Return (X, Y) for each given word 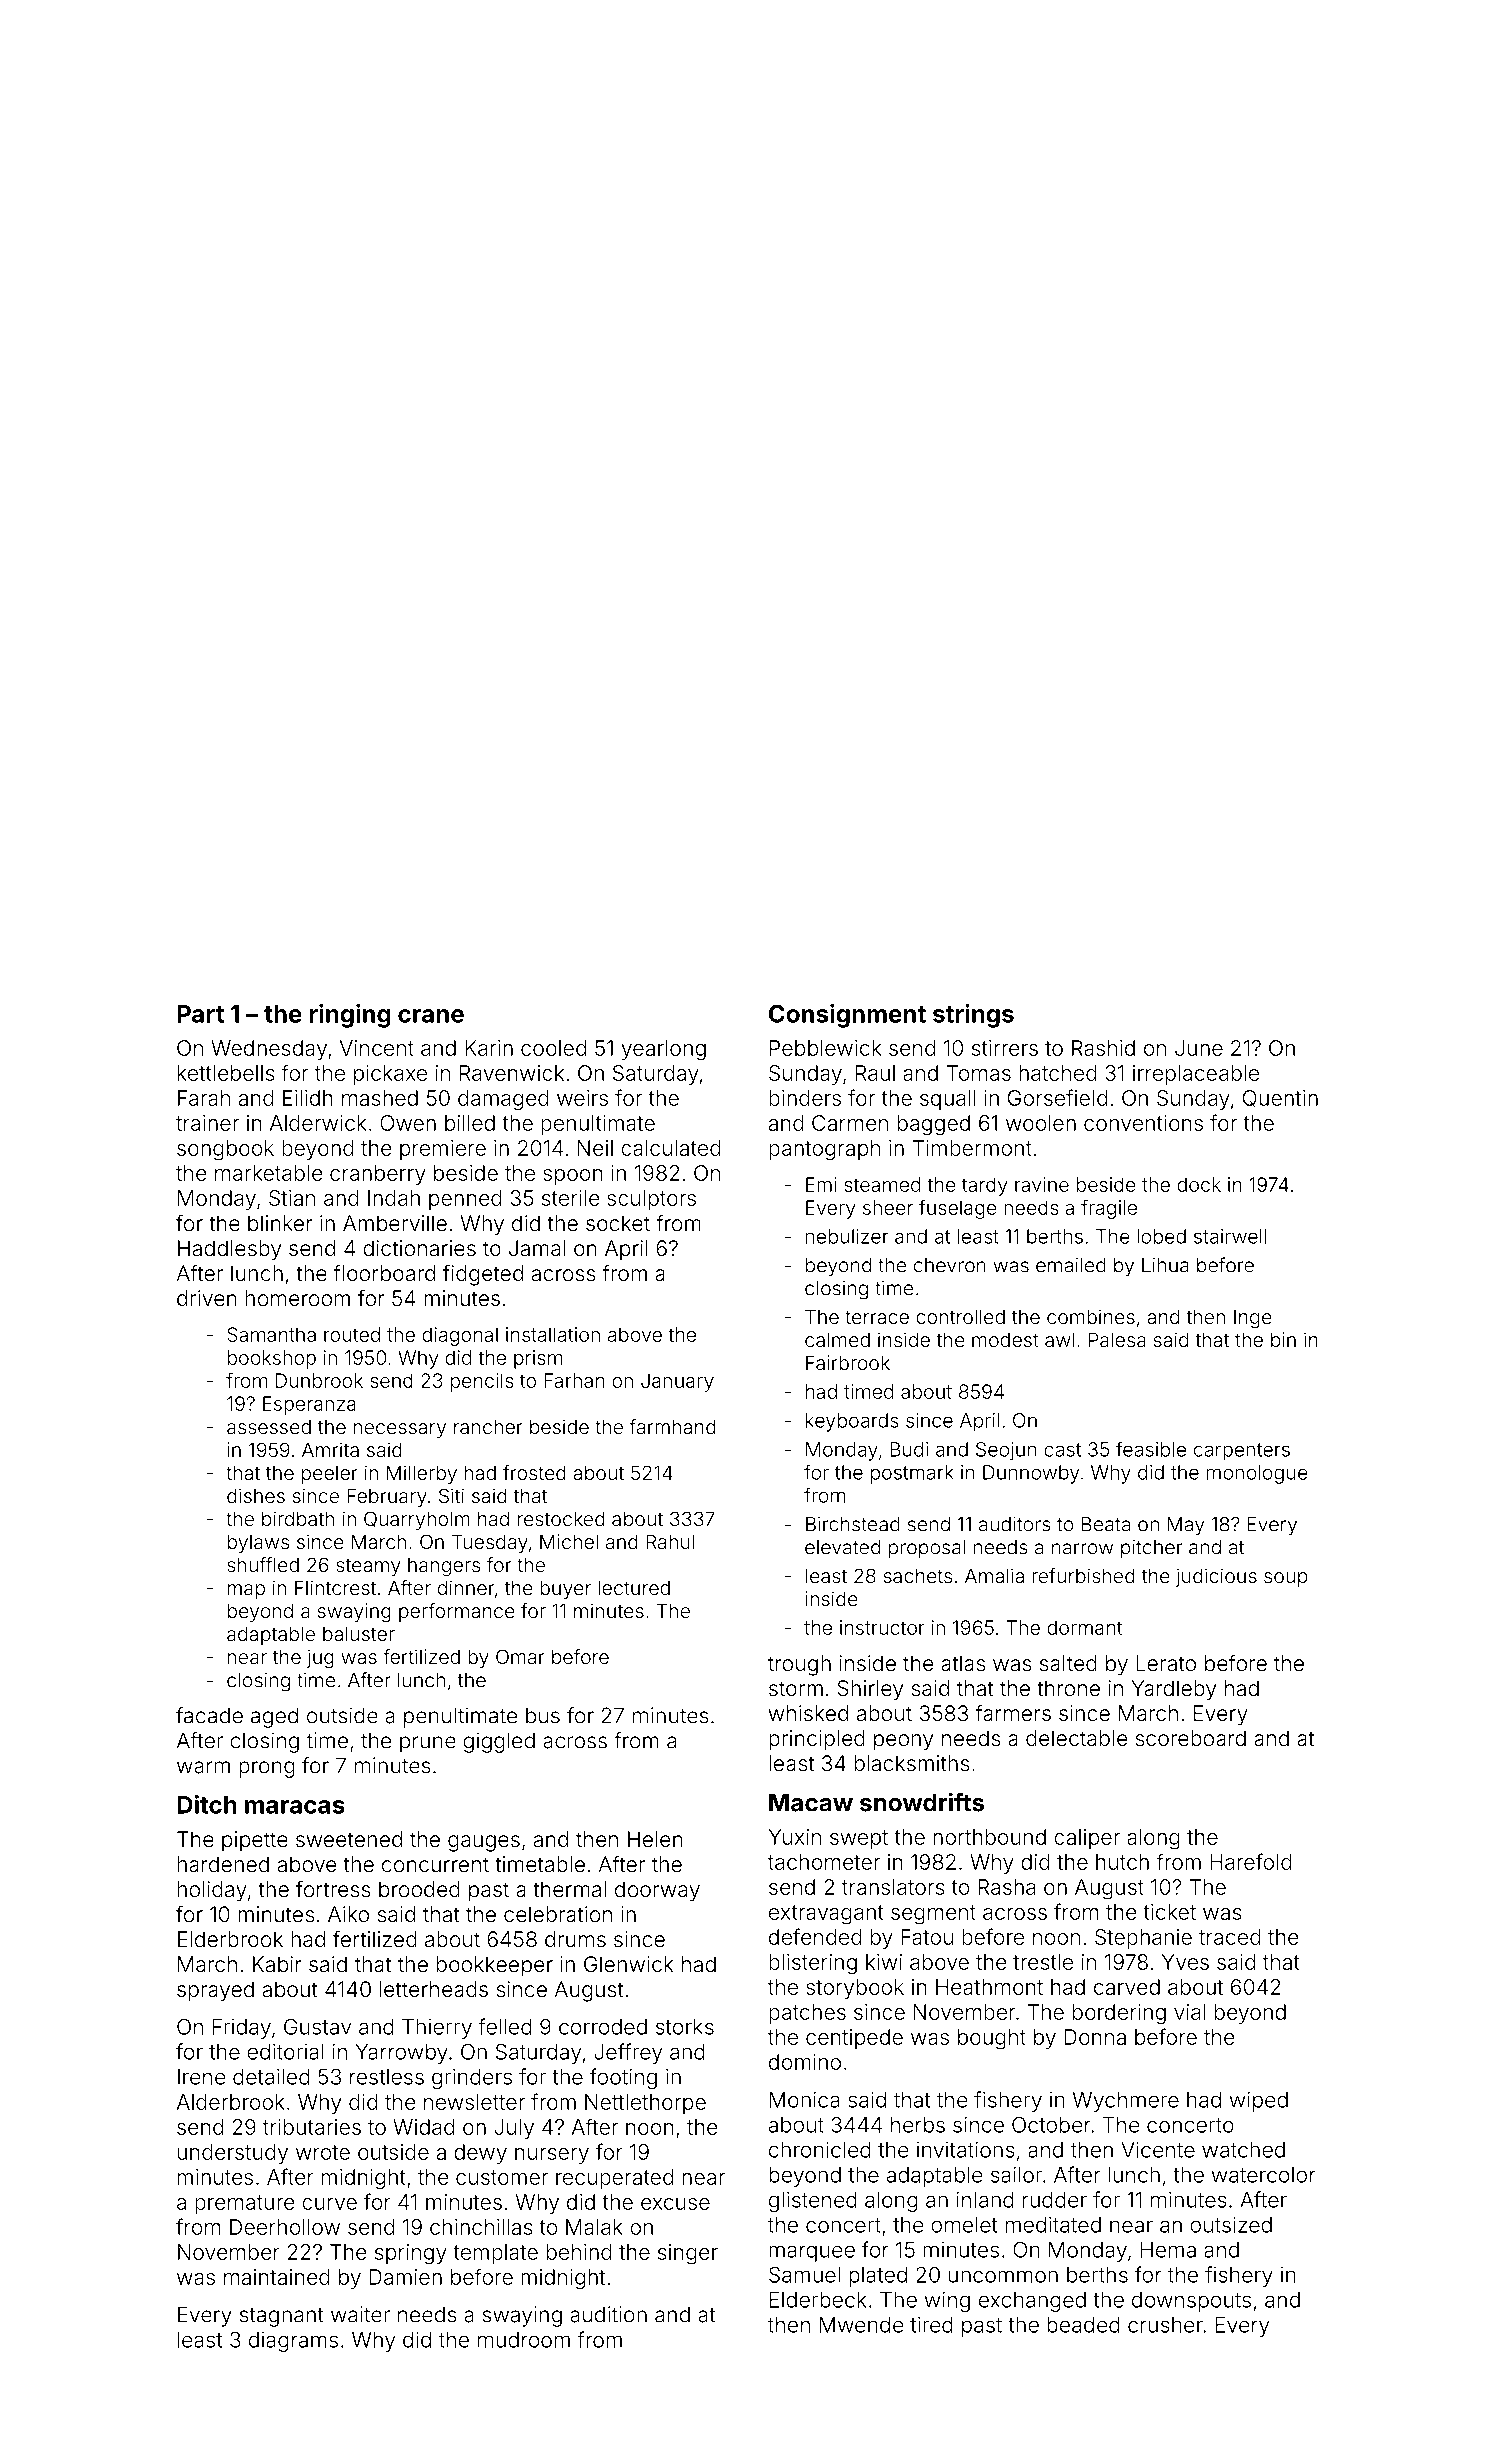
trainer (207, 1123)
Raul (875, 1073)
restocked (561, 1518)
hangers (444, 1567)
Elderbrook (230, 1939)
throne (1068, 1688)
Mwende (862, 2325)
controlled (960, 1316)
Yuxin (794, 1837)
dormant (1084, 1627)
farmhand (672, 1426)
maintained (277, 2277)
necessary (400, 1430)
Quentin (1280, 1098)
